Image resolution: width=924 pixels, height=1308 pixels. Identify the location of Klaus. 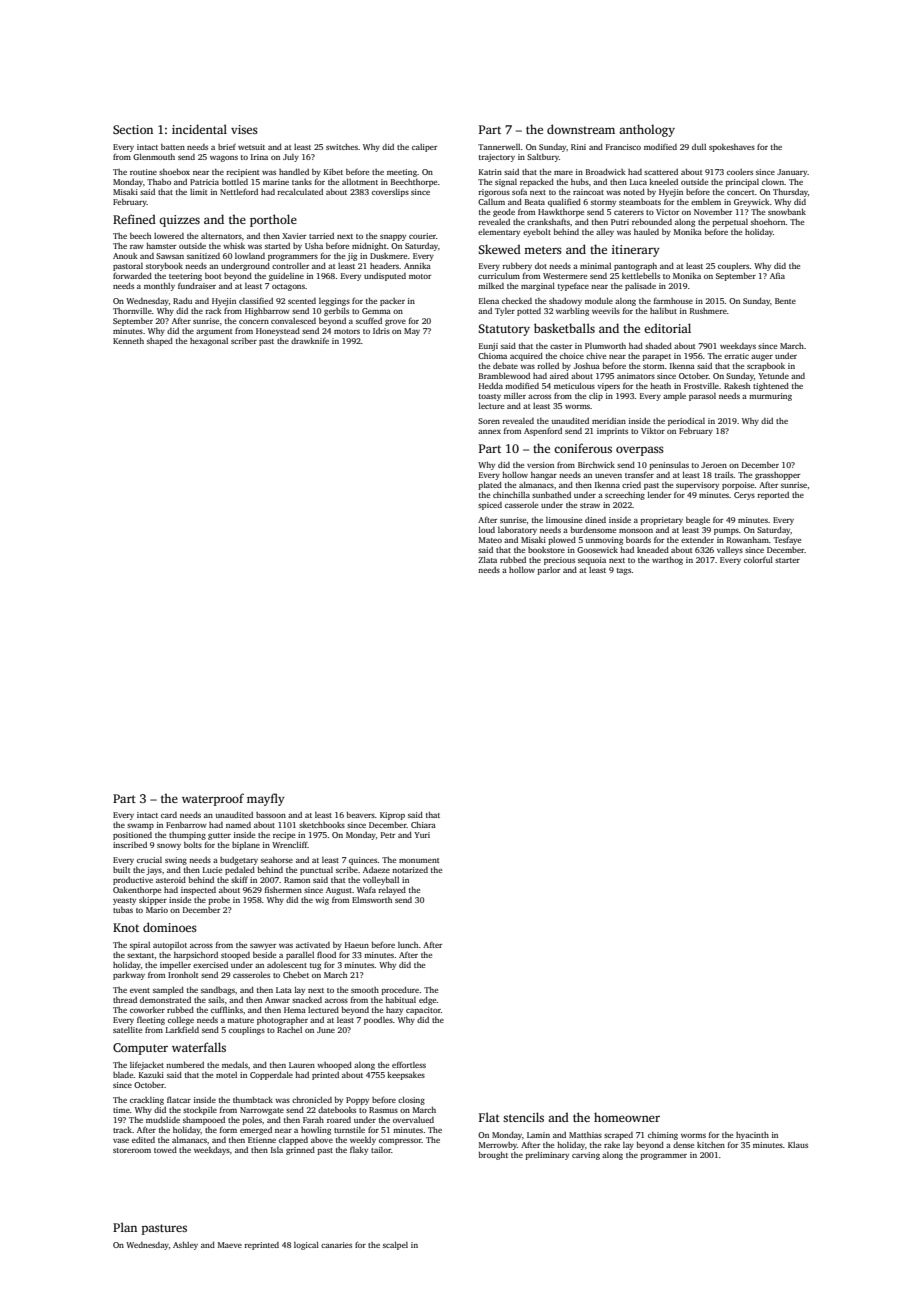
(798, 1145).
